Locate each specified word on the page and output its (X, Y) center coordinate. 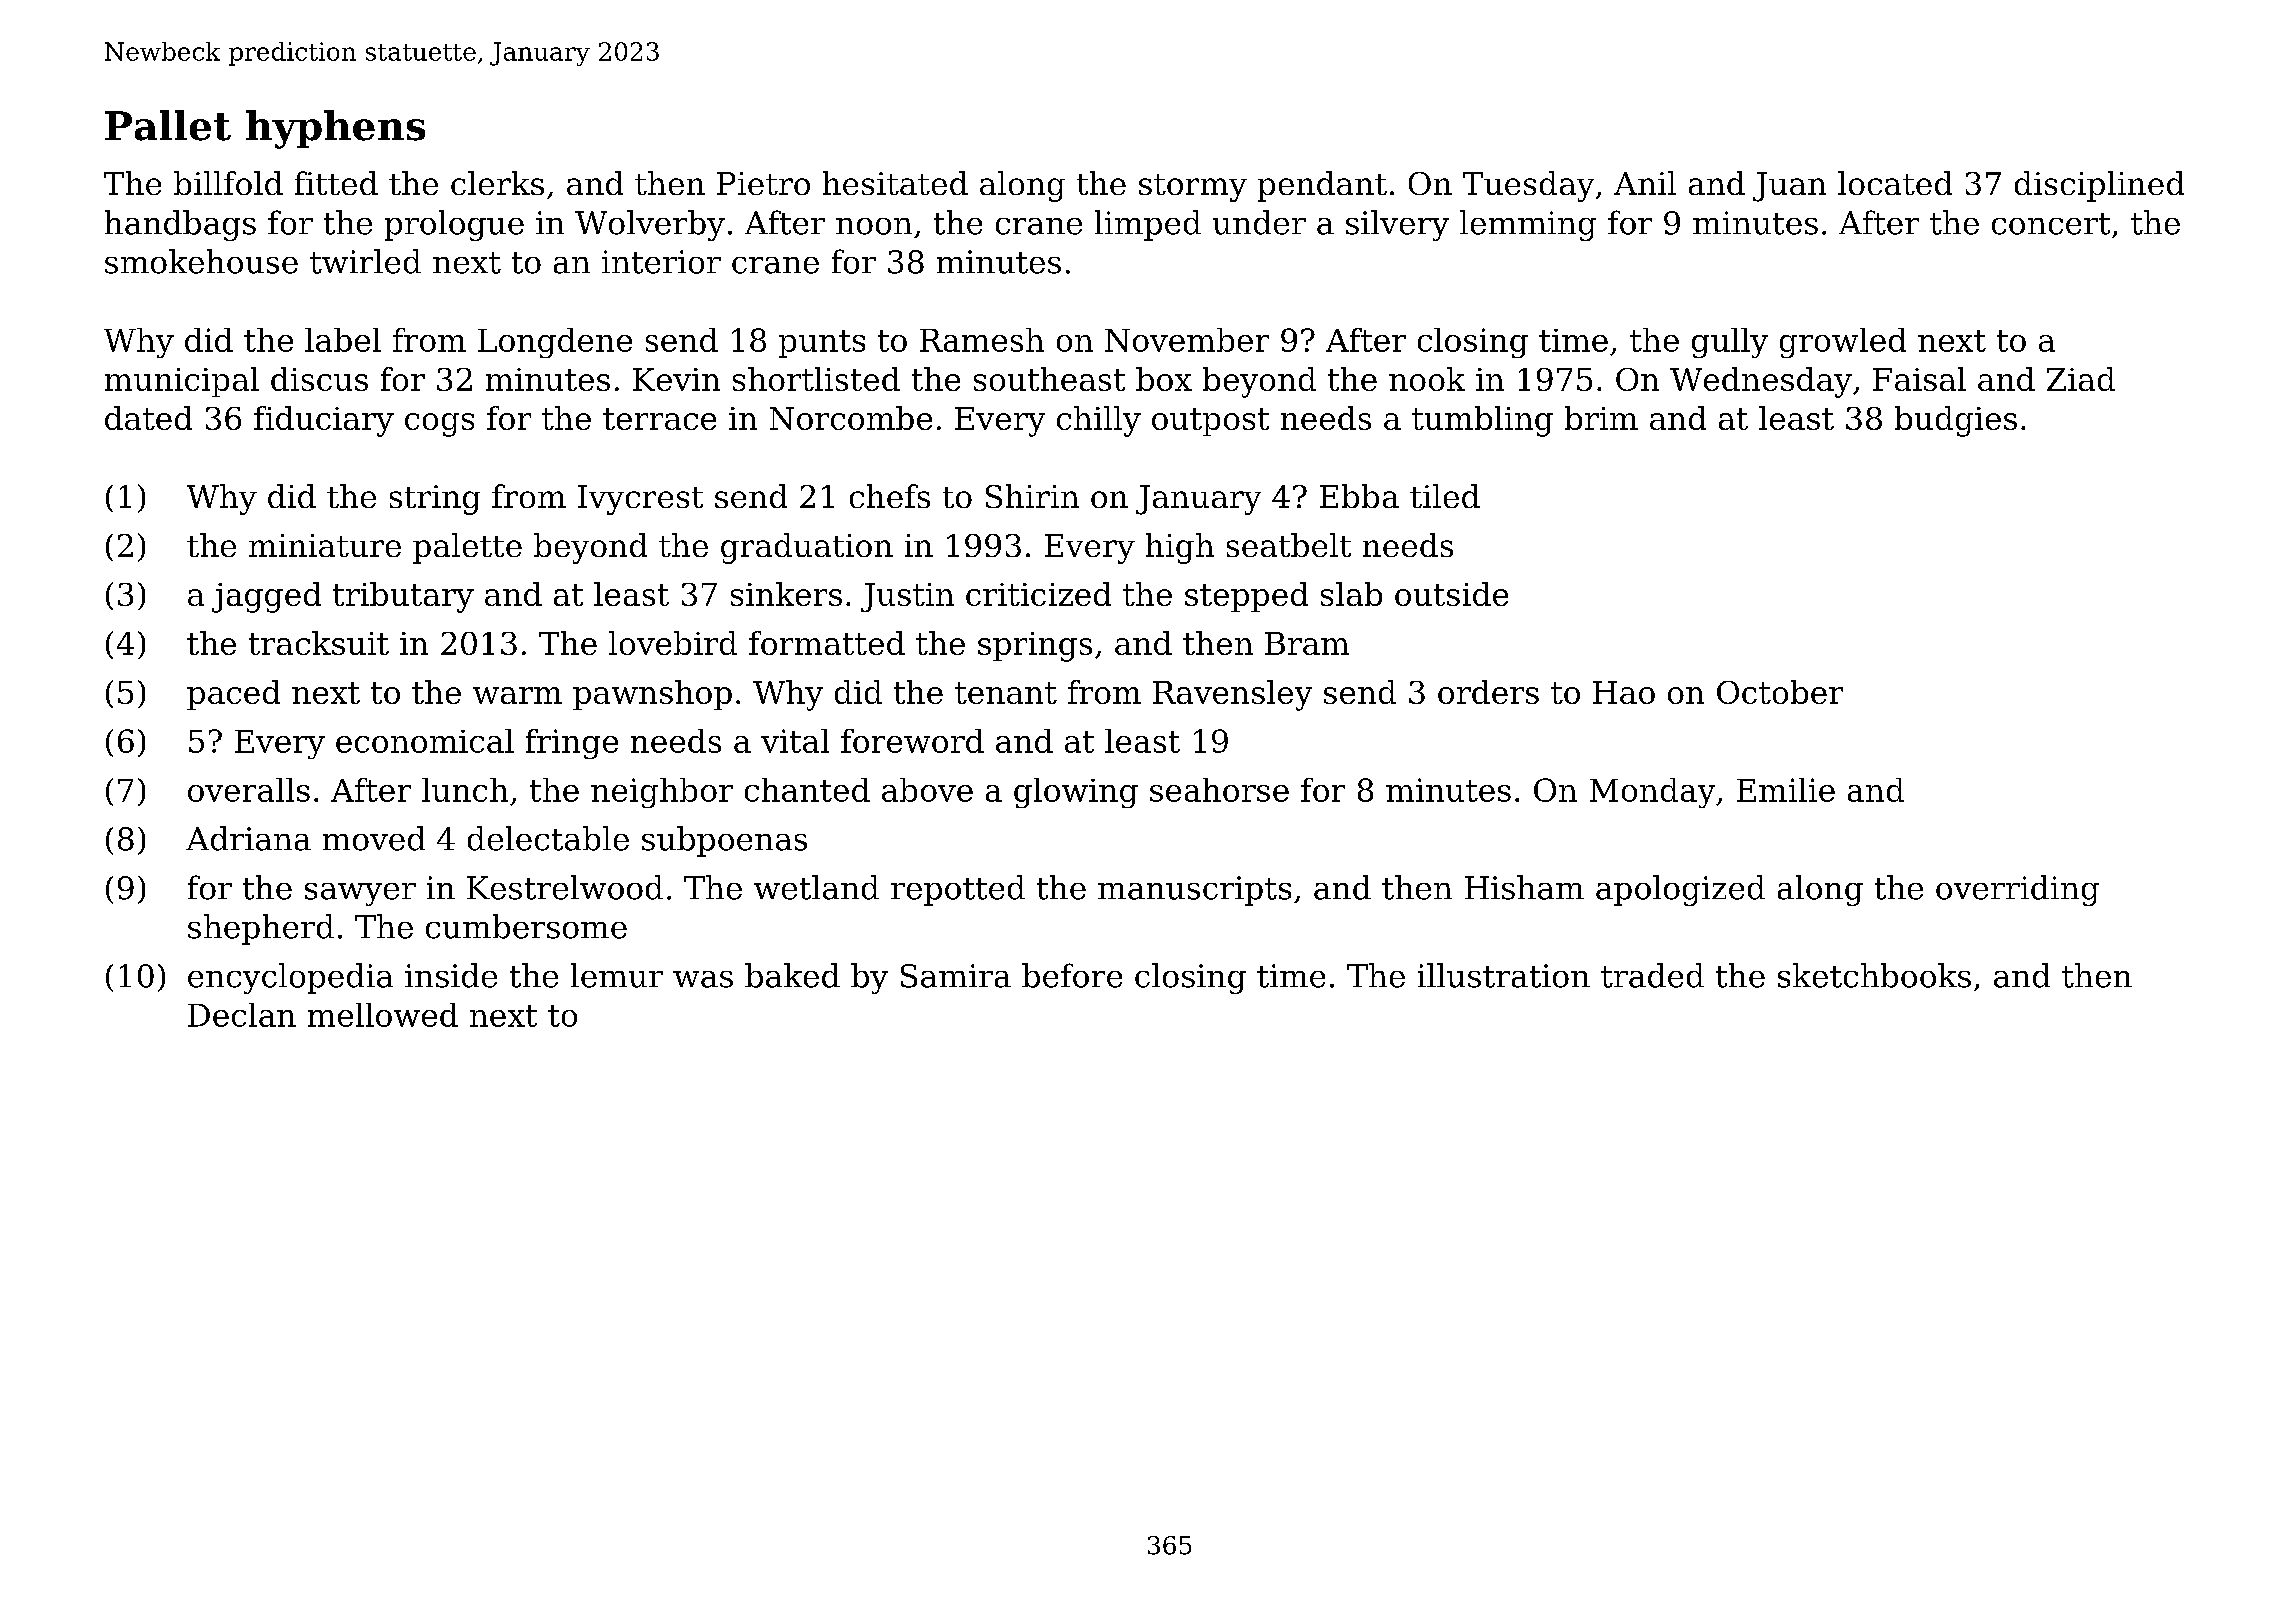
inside (451, 975)
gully (1730, 343)
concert (2051, 224)
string (435, 500)
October (1780, 692)
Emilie (1786, 790)
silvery (1397, 225)
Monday (1652, 793)
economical (425, 741)
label (343, 340)
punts (822, 344)
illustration (1504, 975)
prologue (454, 225)
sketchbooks (1874, 975)
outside (1451, 594)
